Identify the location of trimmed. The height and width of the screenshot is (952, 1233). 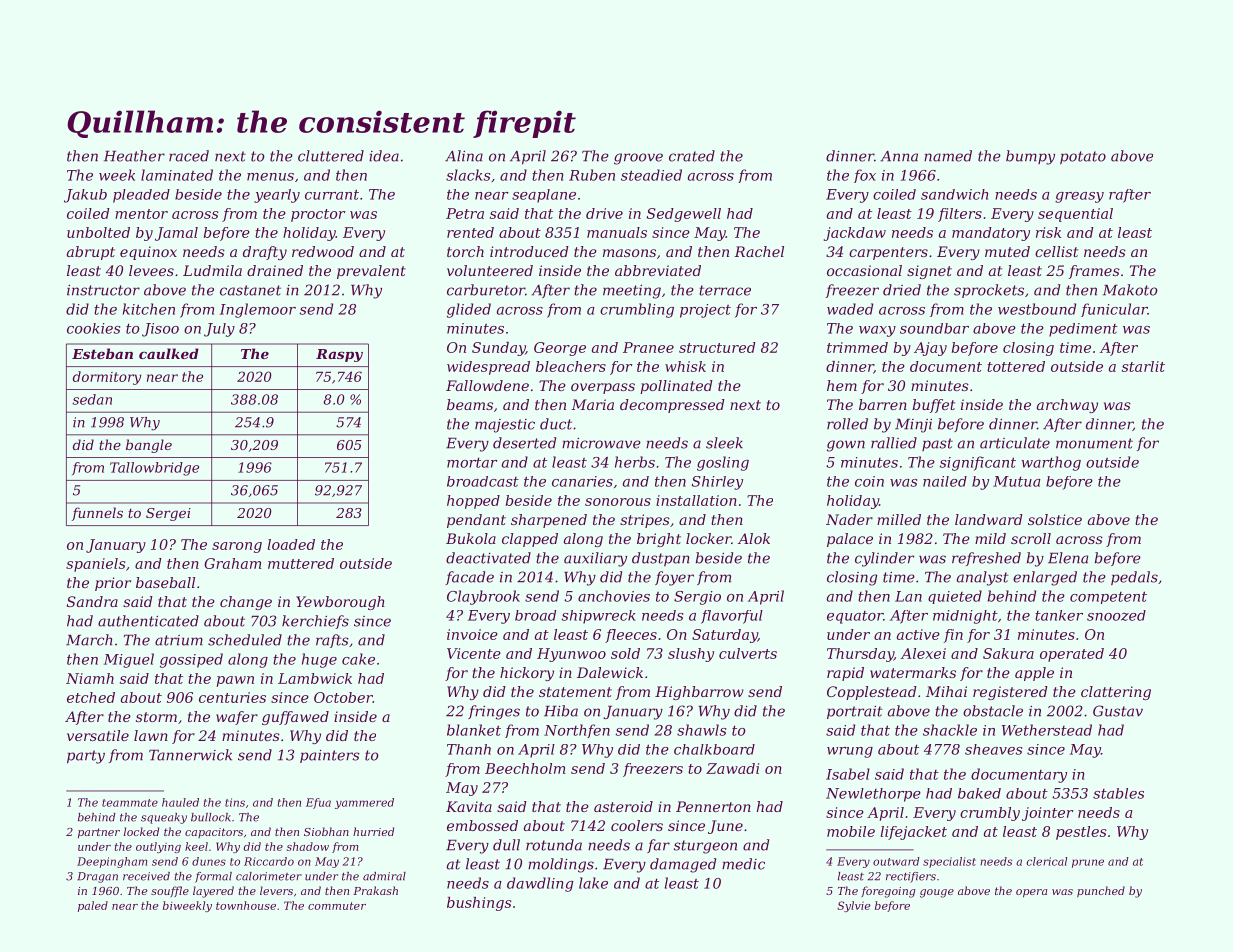
(857, 347).
